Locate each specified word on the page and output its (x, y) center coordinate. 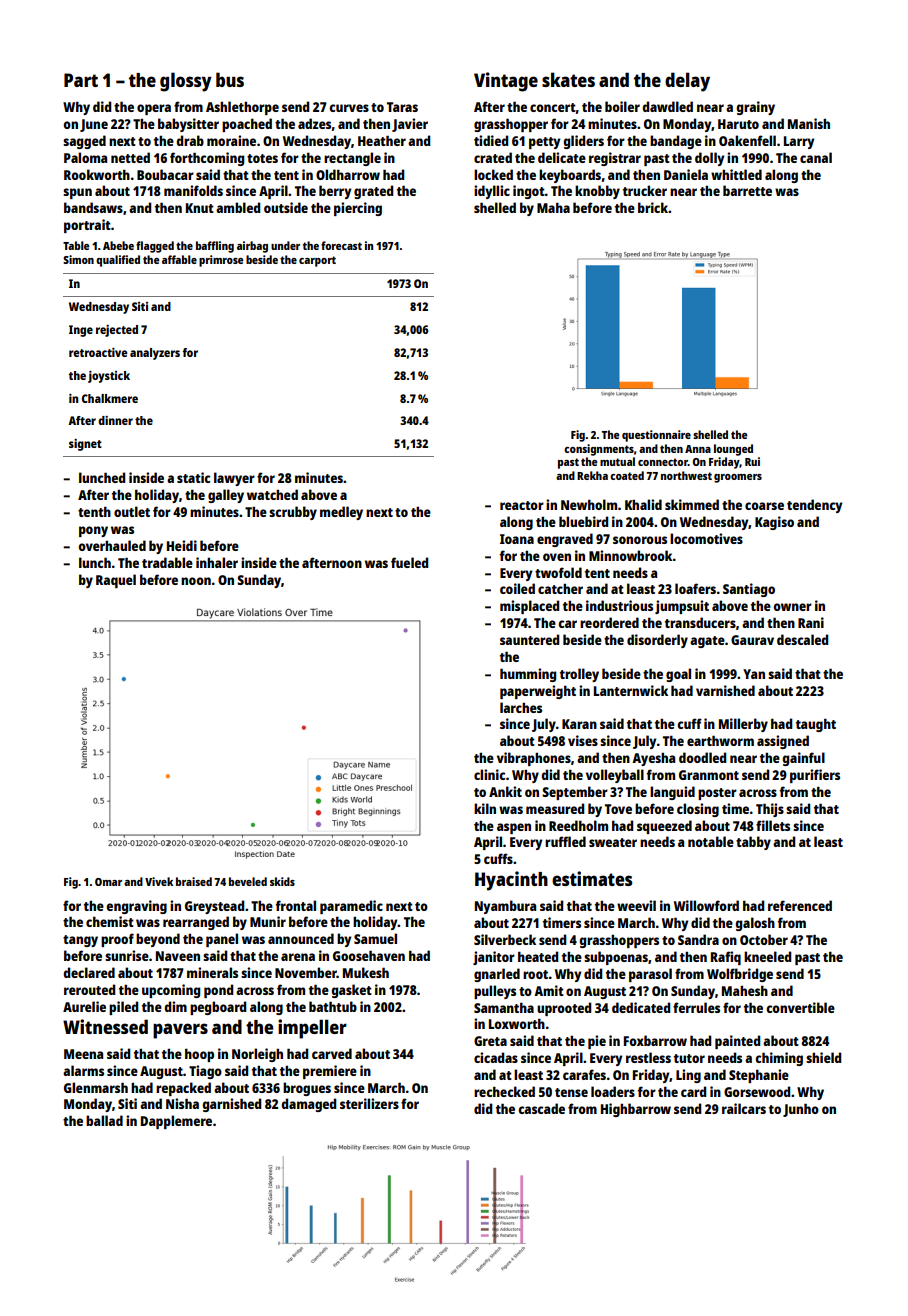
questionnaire (656, 436)
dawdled (667, 106)
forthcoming (207, 159)
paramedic (351, 907)
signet (85, 445)
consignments (599, 450)
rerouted (89, 989)
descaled (802, 639)
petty (544, 143)
